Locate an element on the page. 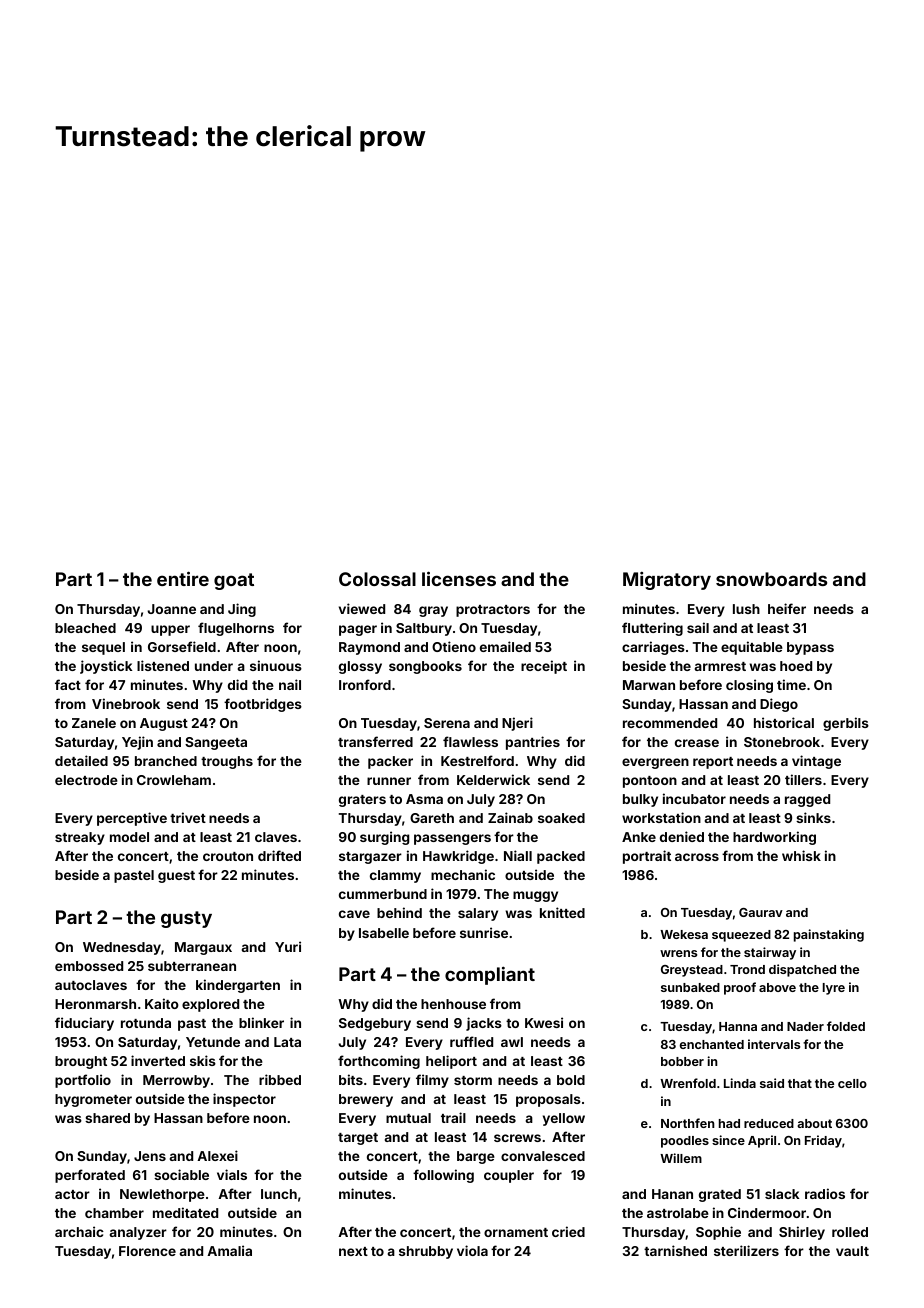 This image has height=1308, width=924. Diego is located at coordinates (779, 705).
